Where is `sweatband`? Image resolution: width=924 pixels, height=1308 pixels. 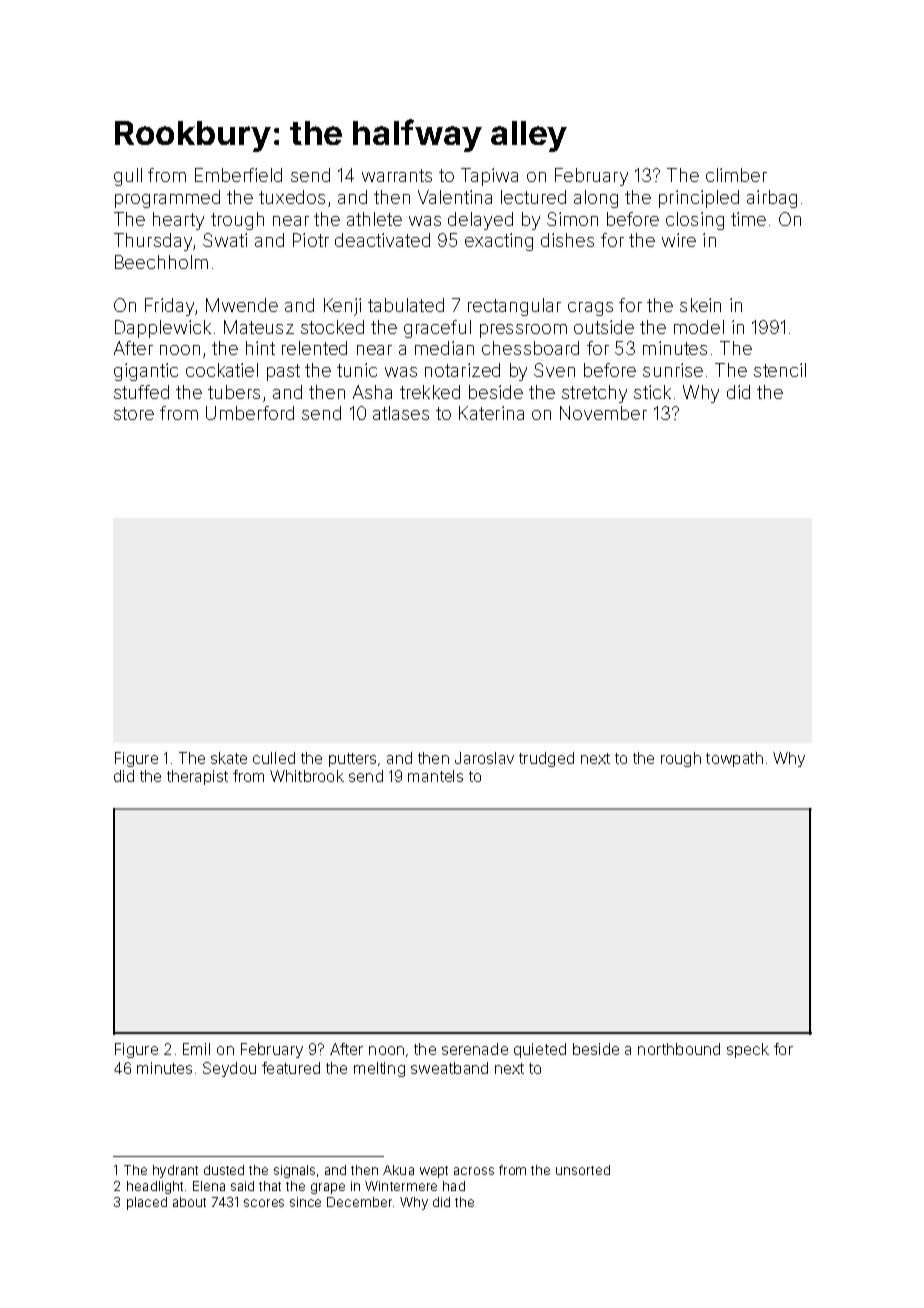 sweatband is located at coordinates (449, 1068).
